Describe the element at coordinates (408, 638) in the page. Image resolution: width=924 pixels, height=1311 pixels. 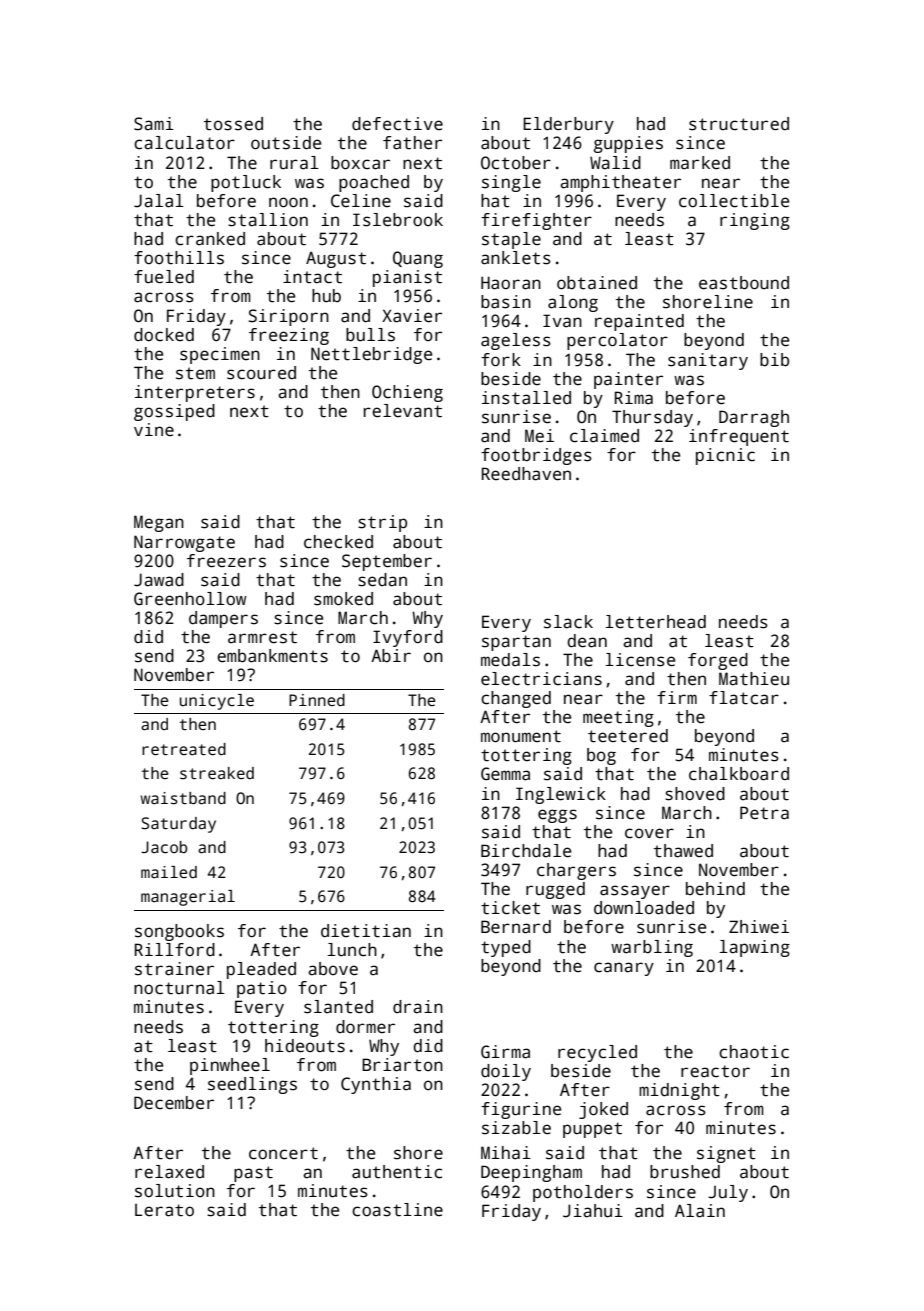
I see `Ivyford` at that location.
